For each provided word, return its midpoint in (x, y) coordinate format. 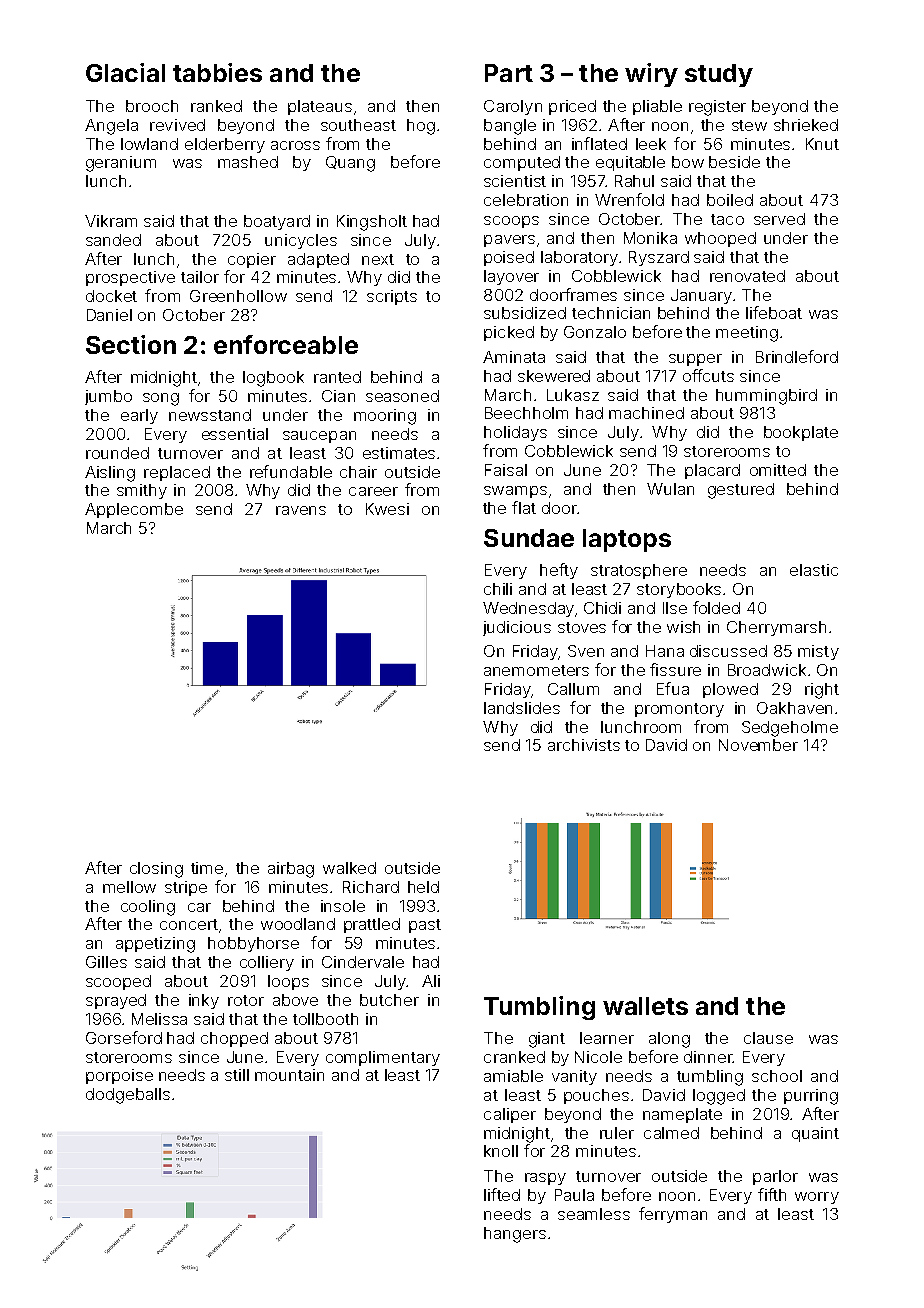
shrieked (806, 125)
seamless (594, 1214)
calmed (671, 1133)
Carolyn (513, 107)
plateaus (320, 107)
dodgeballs (128, 1096)
